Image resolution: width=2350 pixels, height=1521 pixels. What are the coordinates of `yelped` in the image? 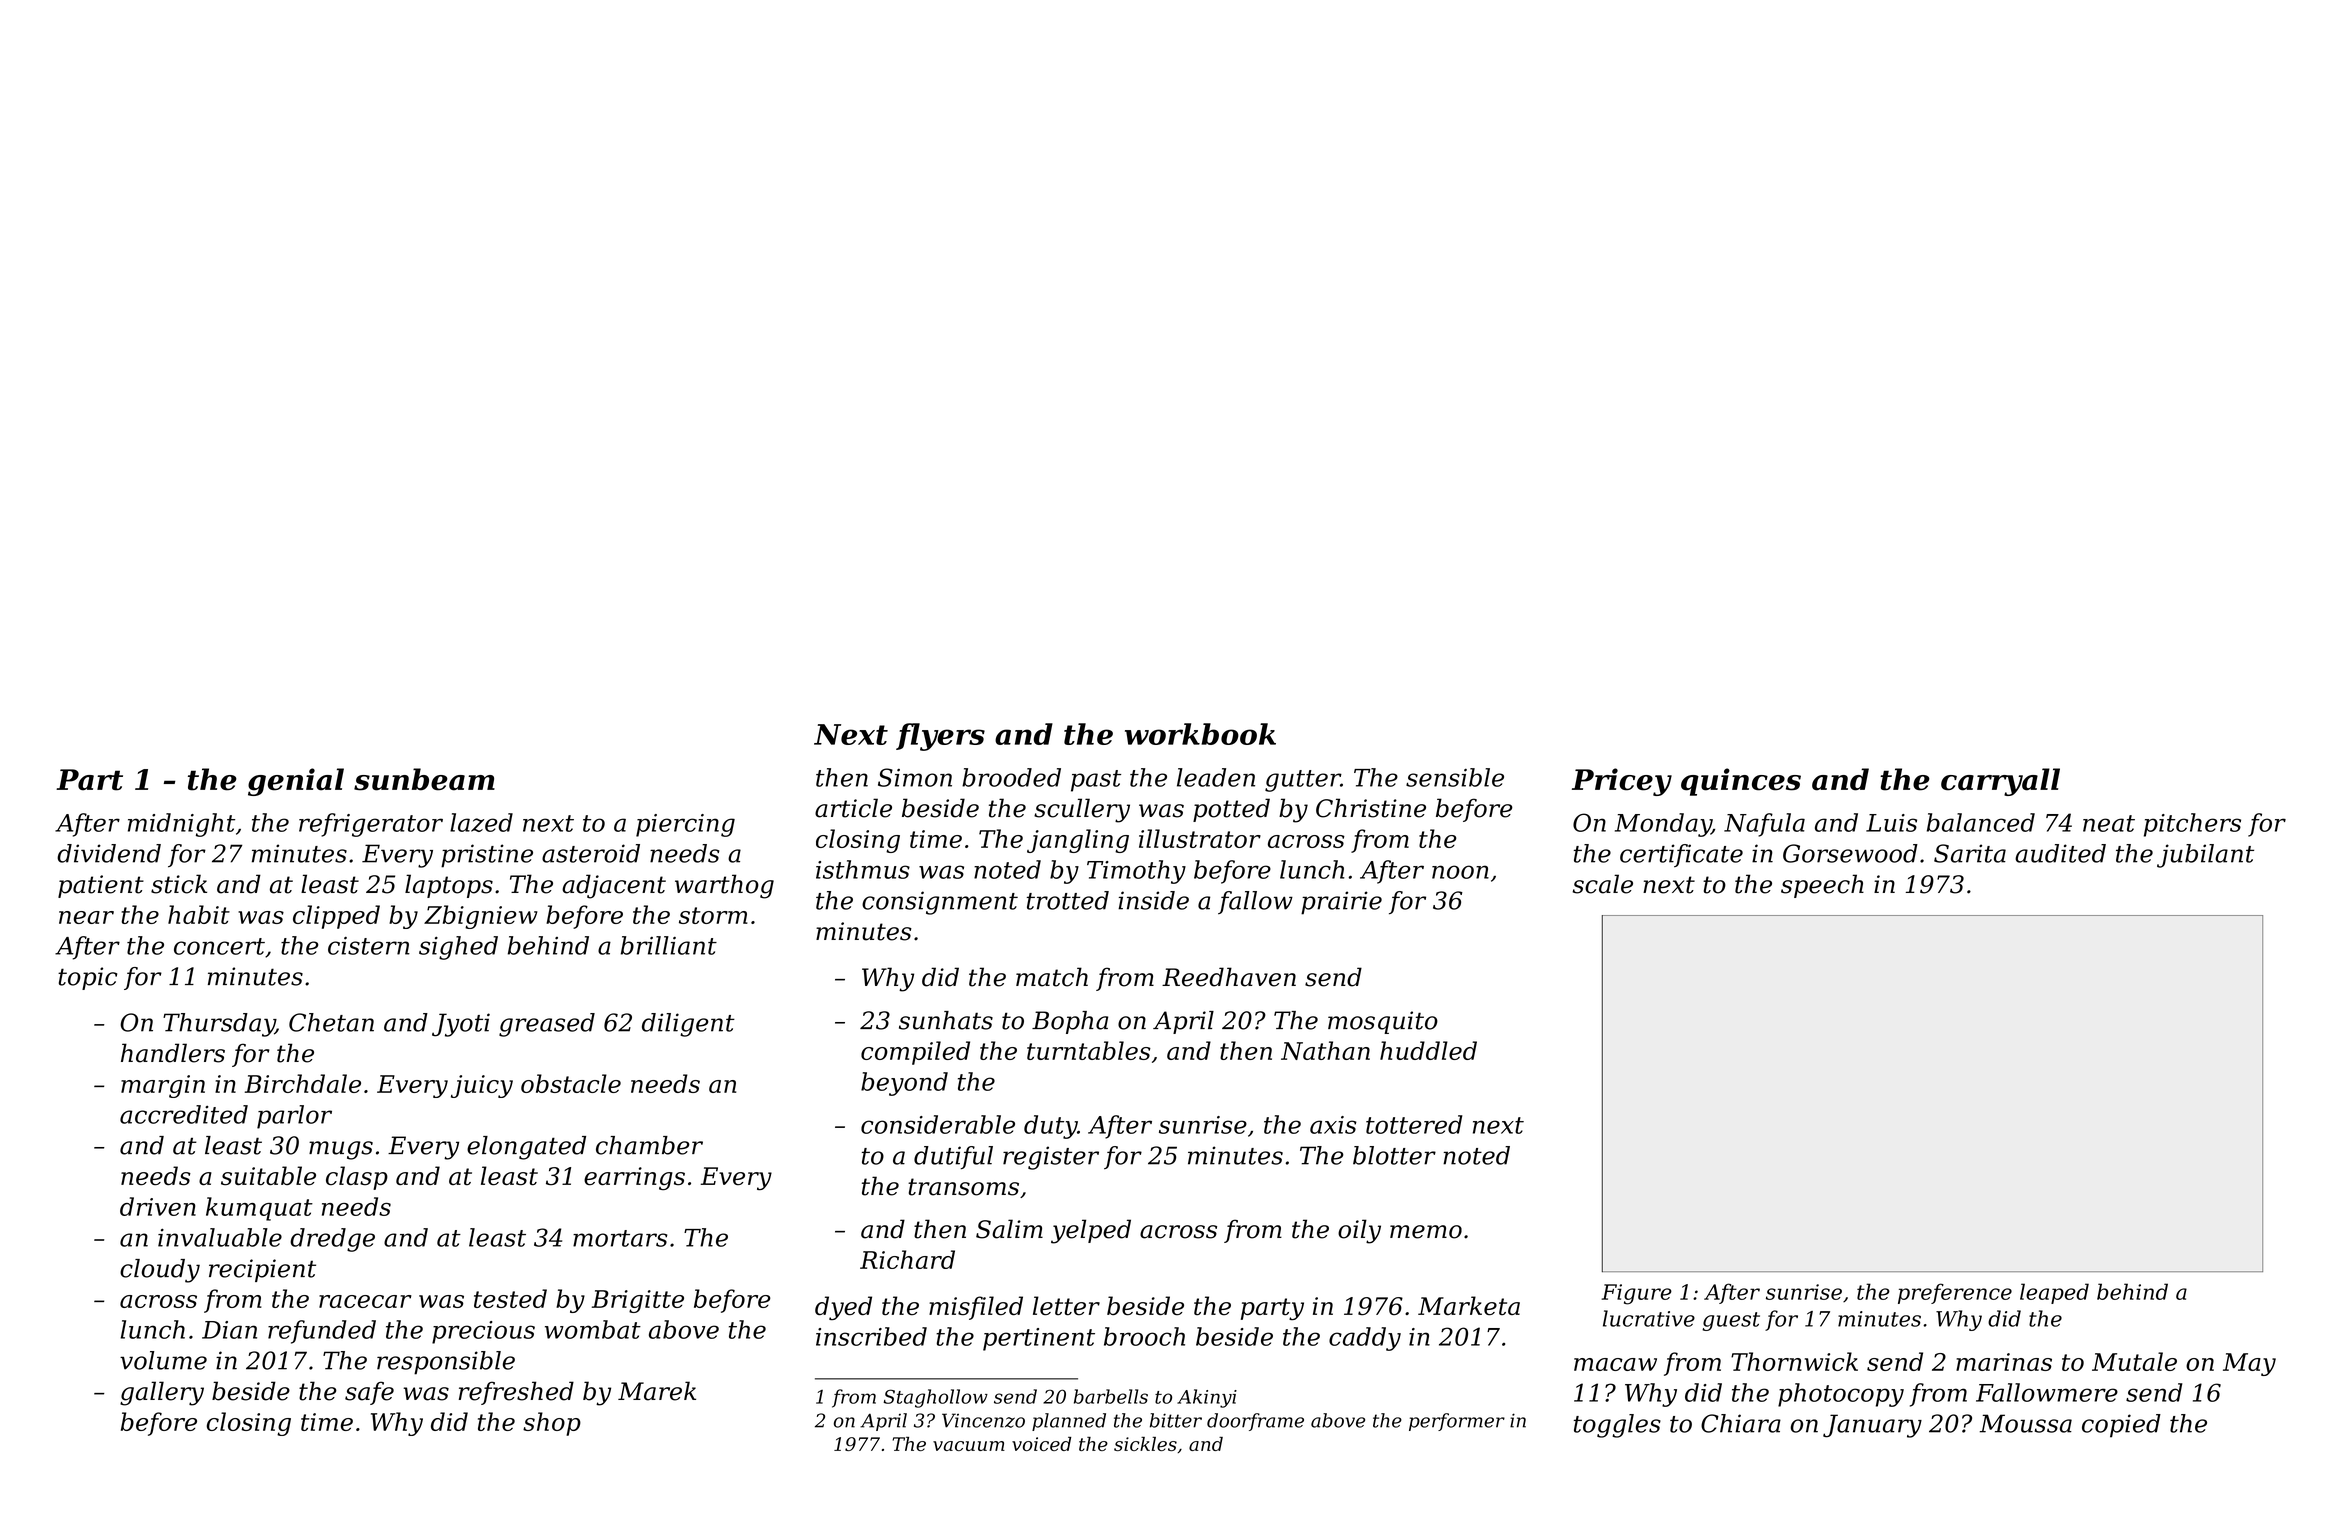 It's located at (1091, 1231).
